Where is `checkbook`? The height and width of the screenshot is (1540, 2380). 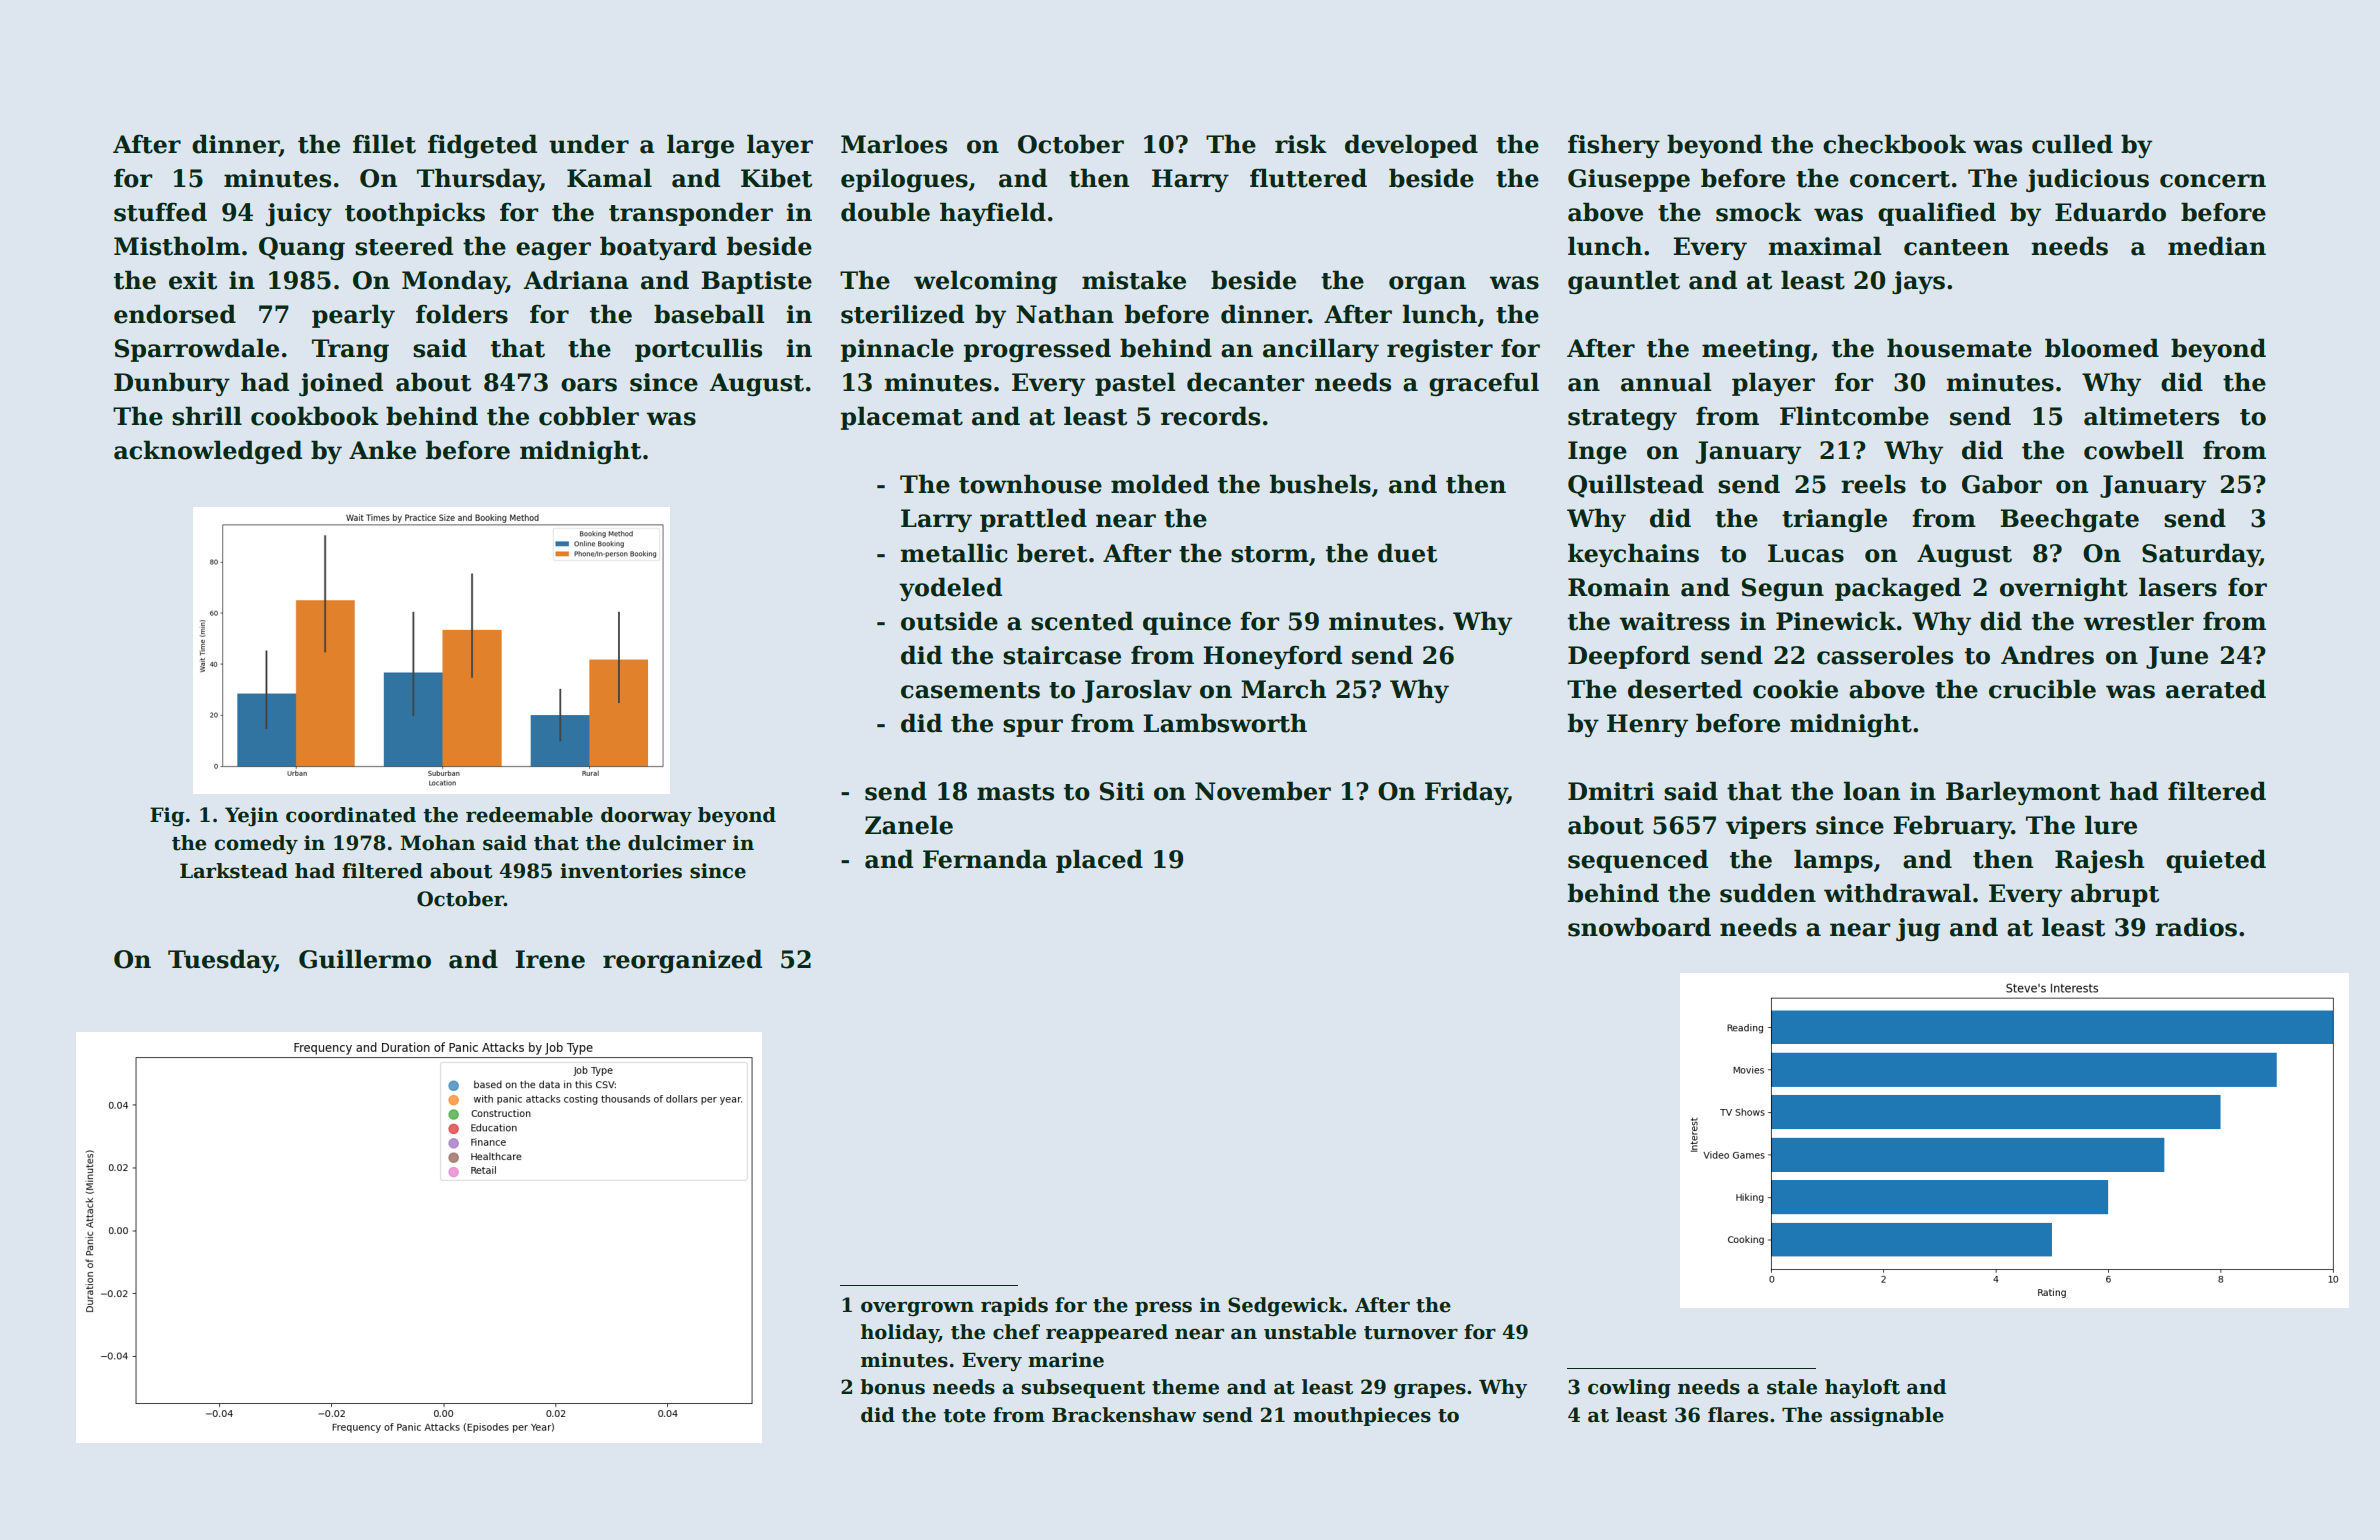 checkbook is located at coordinates (1894, 144).
